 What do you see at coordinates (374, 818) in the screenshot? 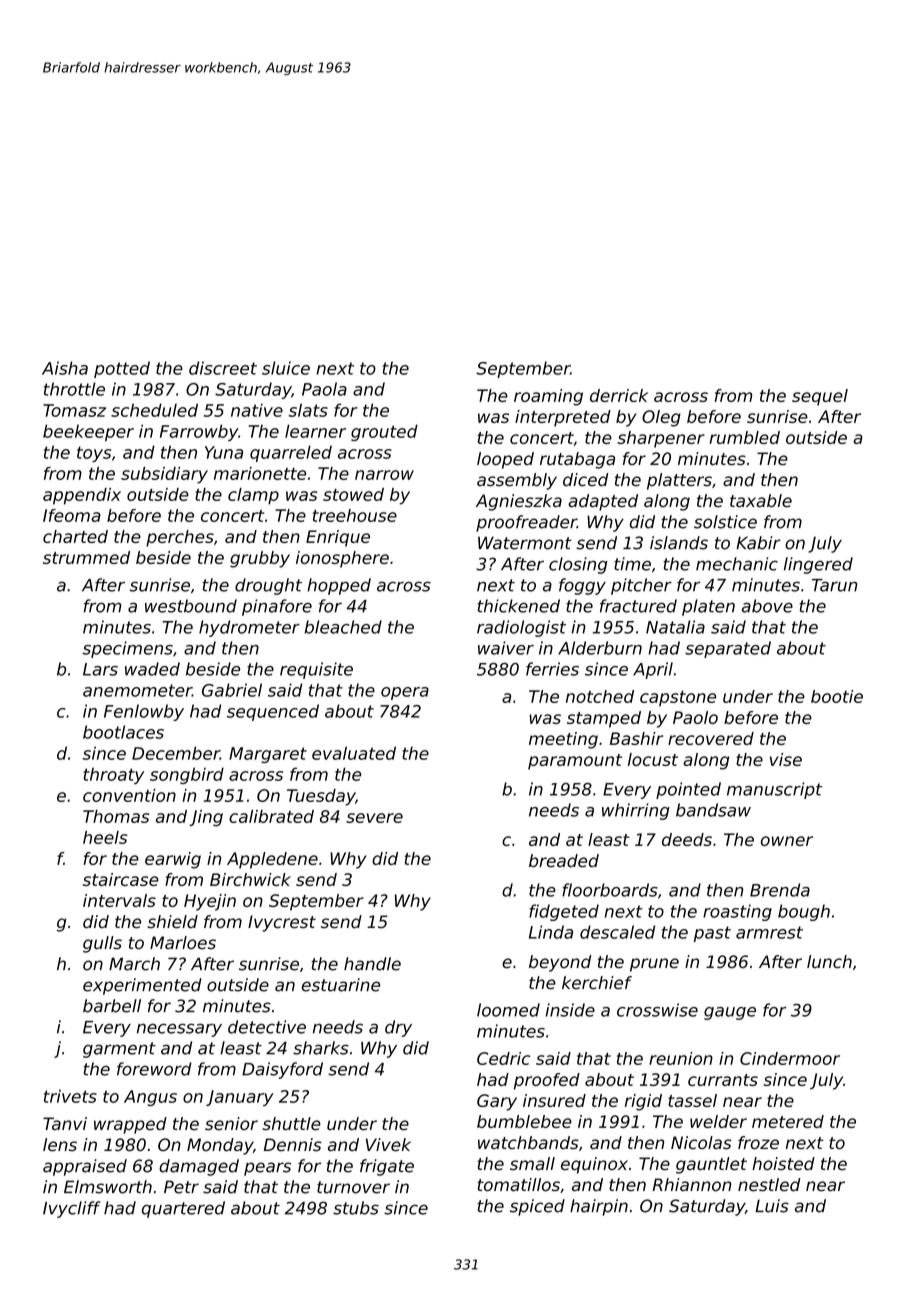
I see `severe` at bounding box center [374, 818].
